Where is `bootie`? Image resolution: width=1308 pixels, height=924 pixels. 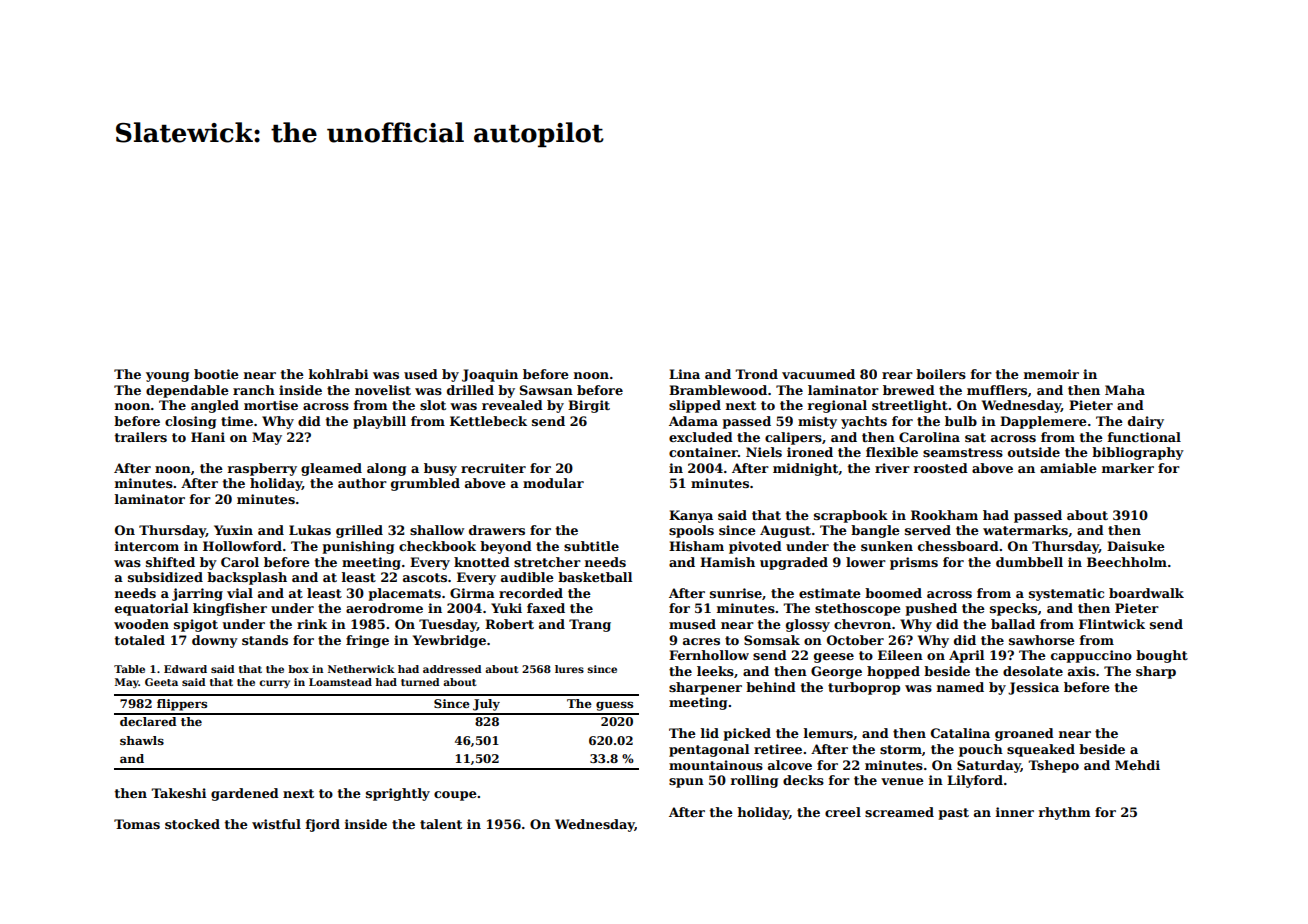
bootie is located at coordinates (216, 374).
